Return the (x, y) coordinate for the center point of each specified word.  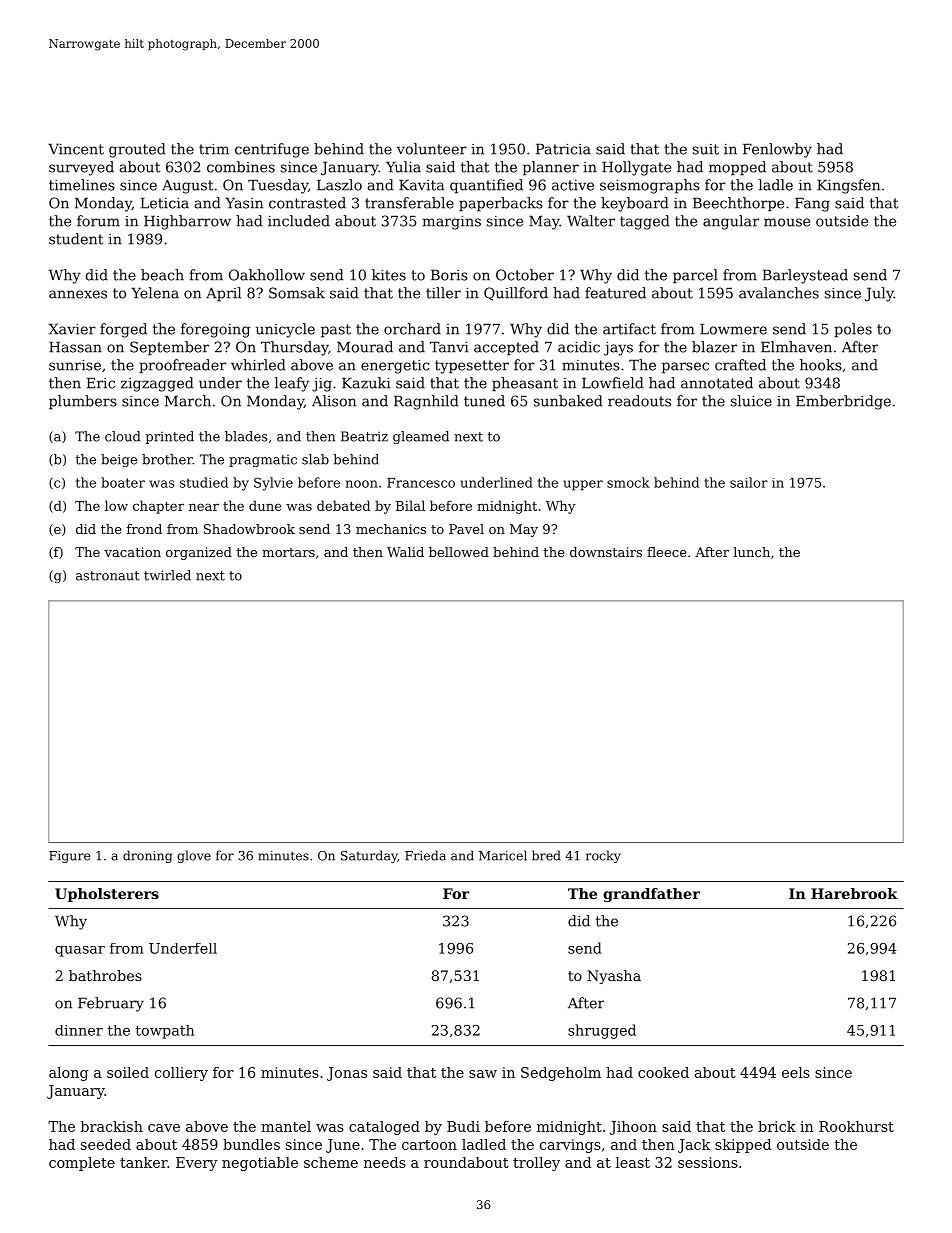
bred (546, 855)
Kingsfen (848, 186)
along (68, 1074)
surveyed (81, 168)
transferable (409, 203)
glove (194, 856)
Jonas (347, 1074)
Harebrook (854, 893)
